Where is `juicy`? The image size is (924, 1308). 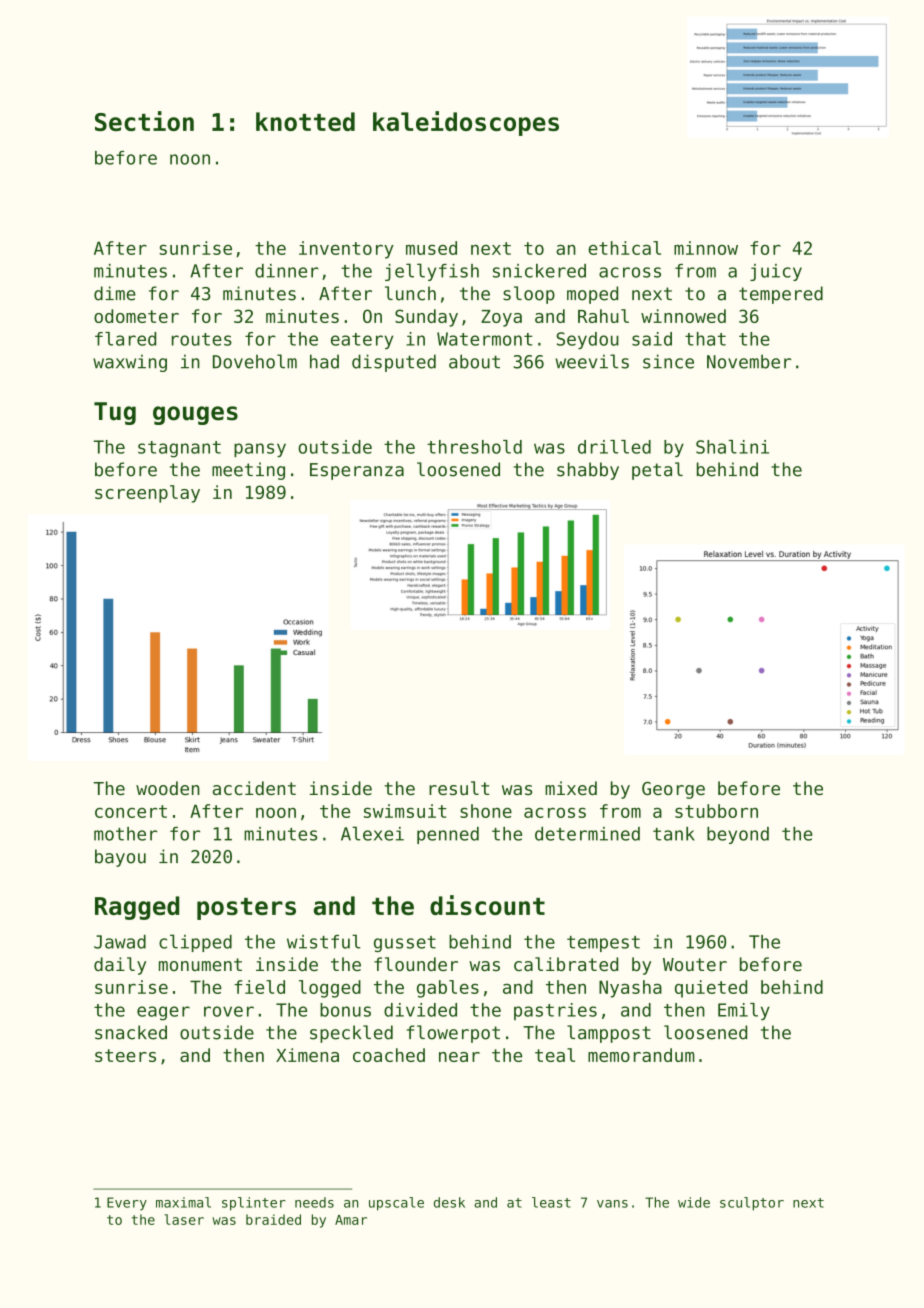
juicy is located at coordinates (776, 272).
